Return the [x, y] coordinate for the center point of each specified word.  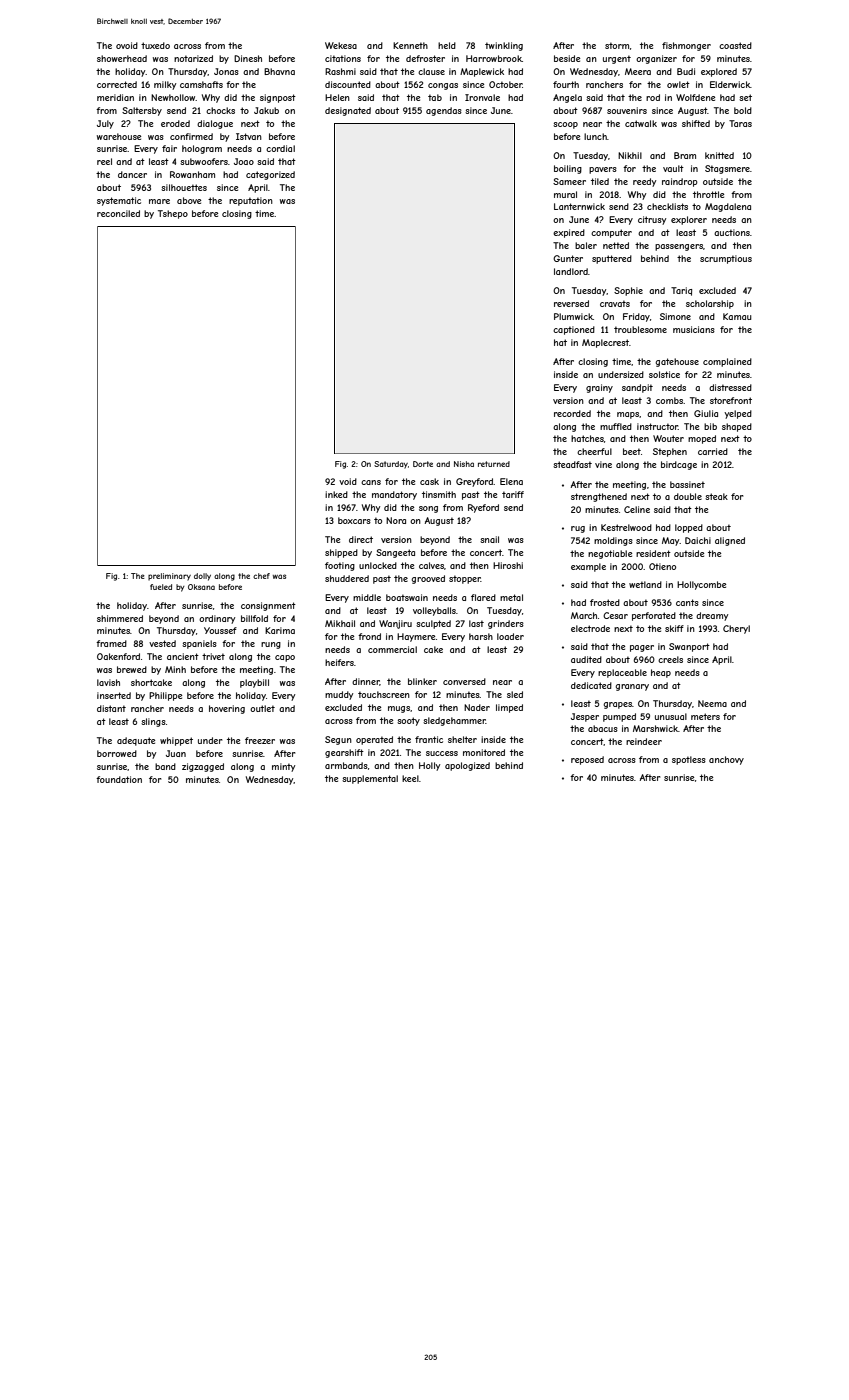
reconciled [118, 213]
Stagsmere [727, 169]
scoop [565, 125]
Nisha [464, 464]
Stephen [670, 452]
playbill [254, 683]
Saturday [391, 465]
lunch [595, 136]
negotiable [610, 554]
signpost [278, 98]
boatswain [407, 597]
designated [348, 111]
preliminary [169, 577]
